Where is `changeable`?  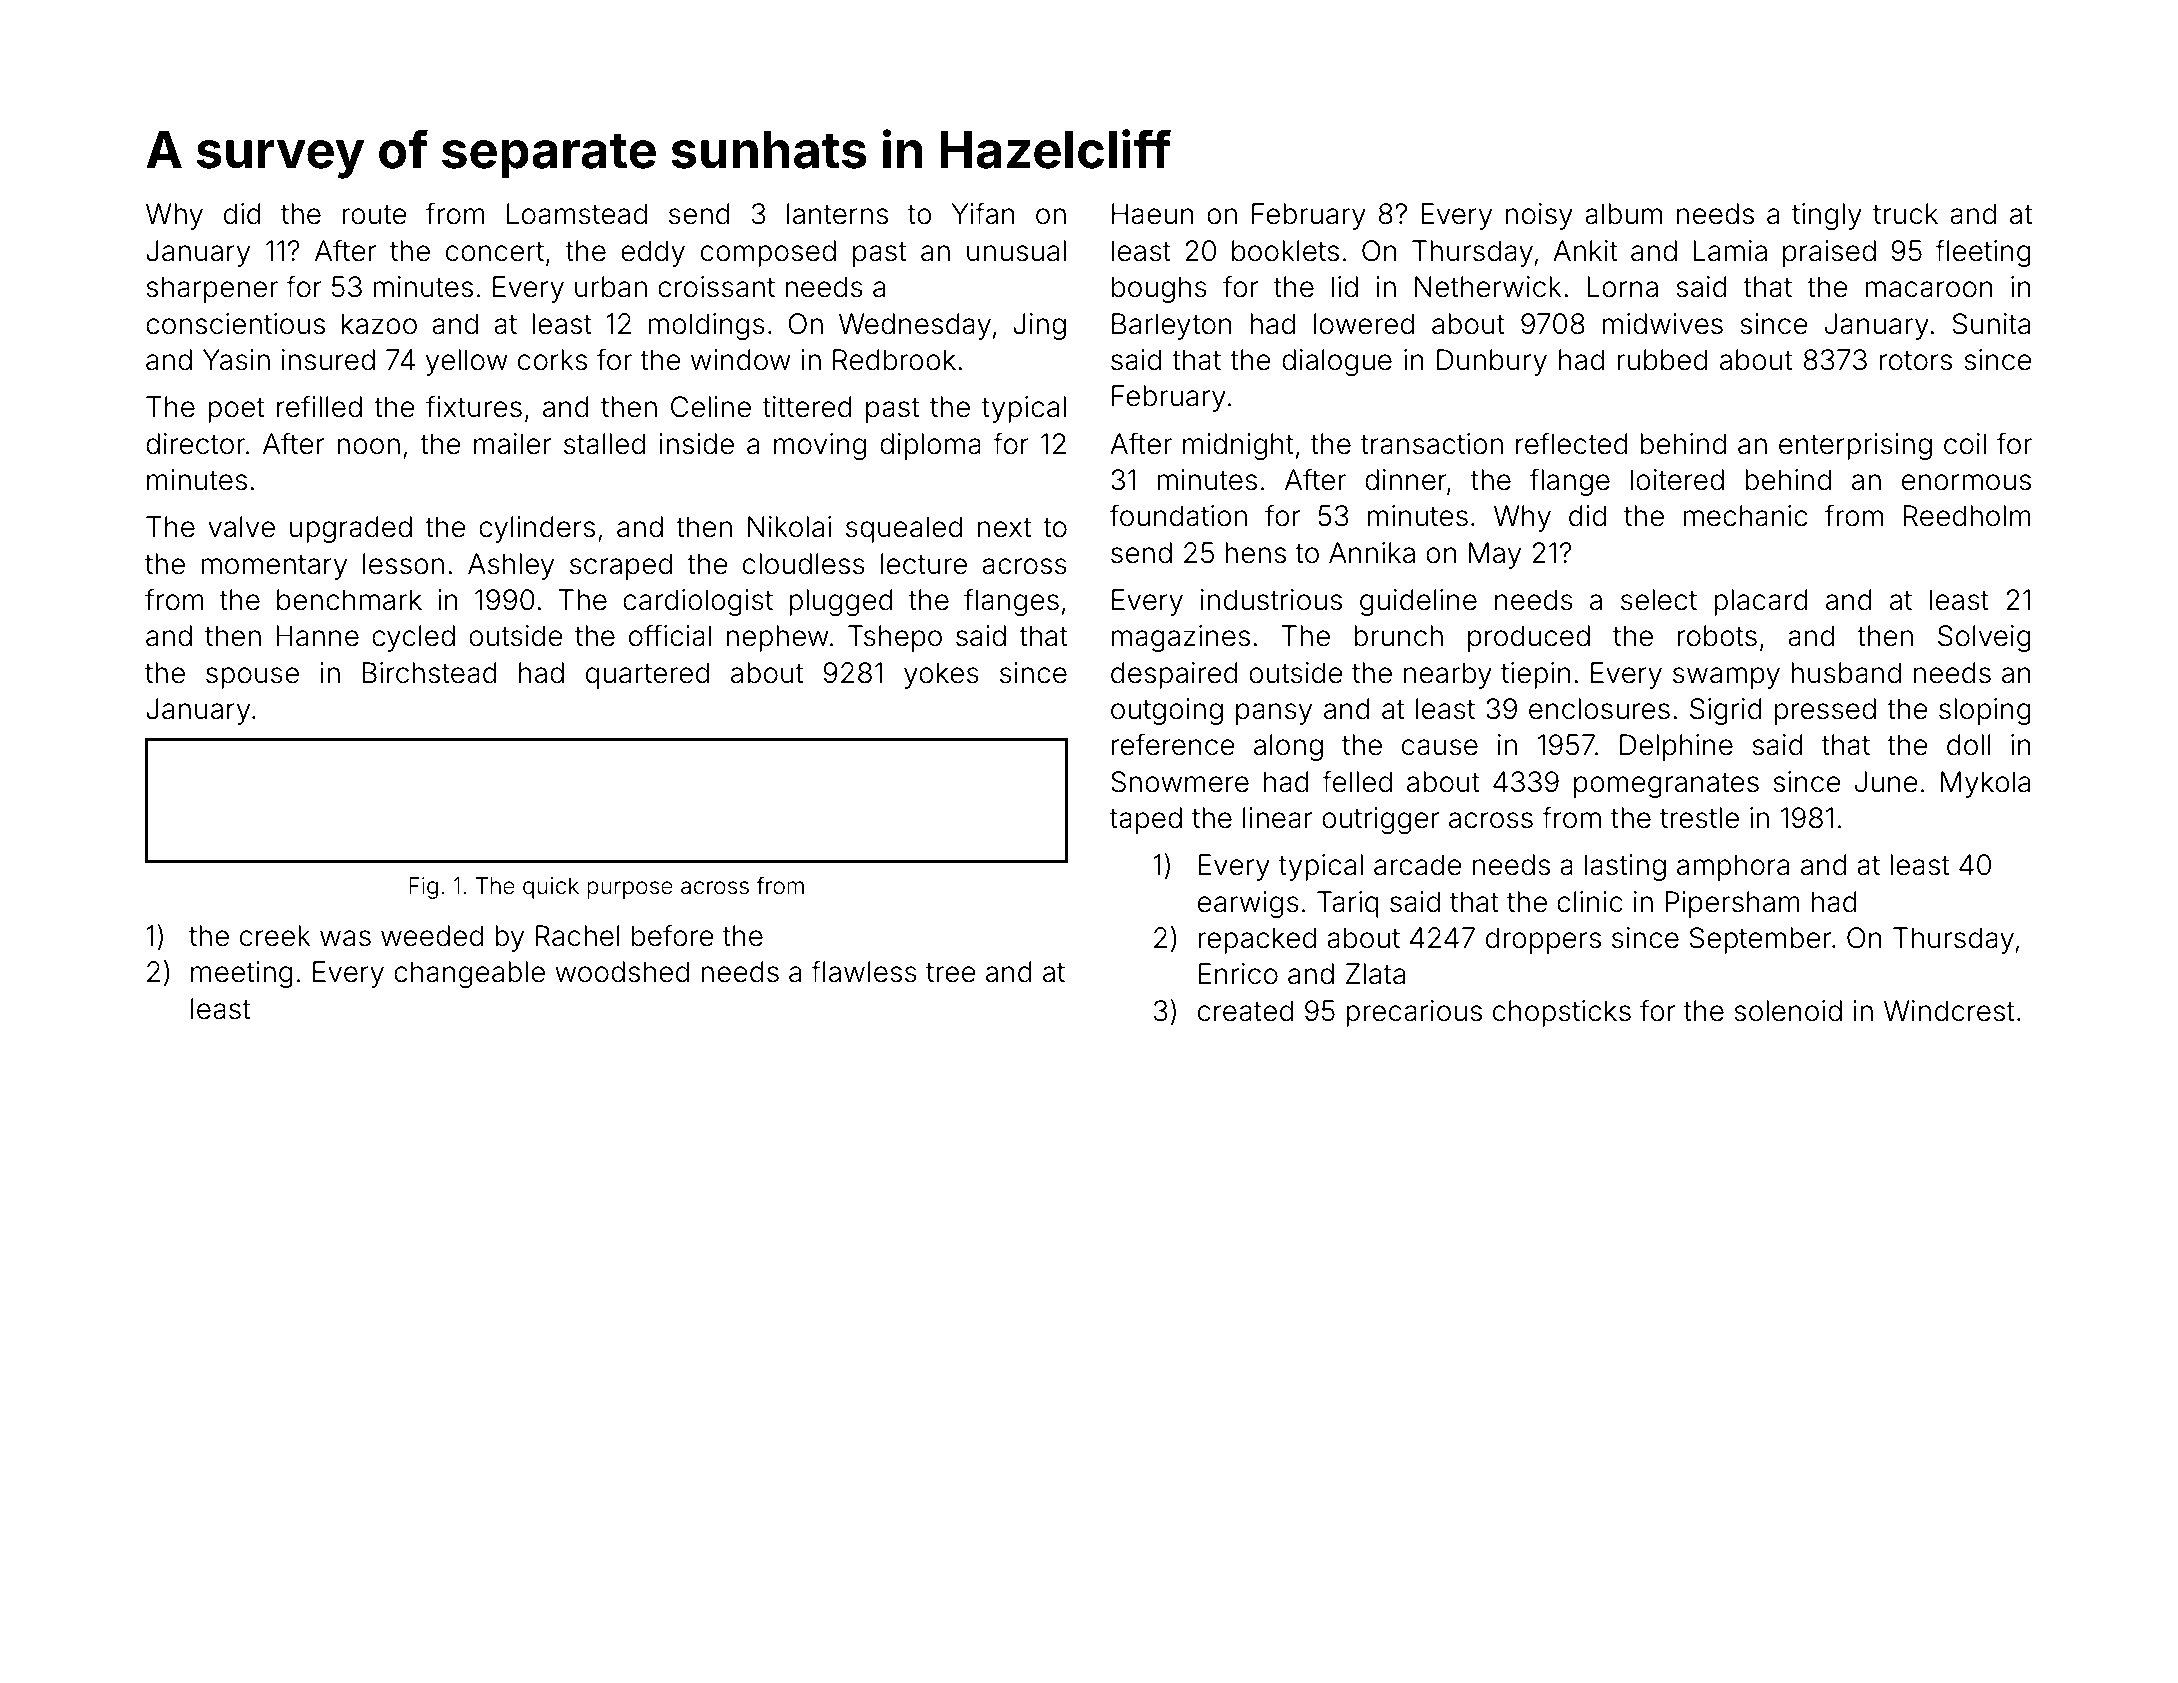
changeable is located at coordinates (469, 974).
